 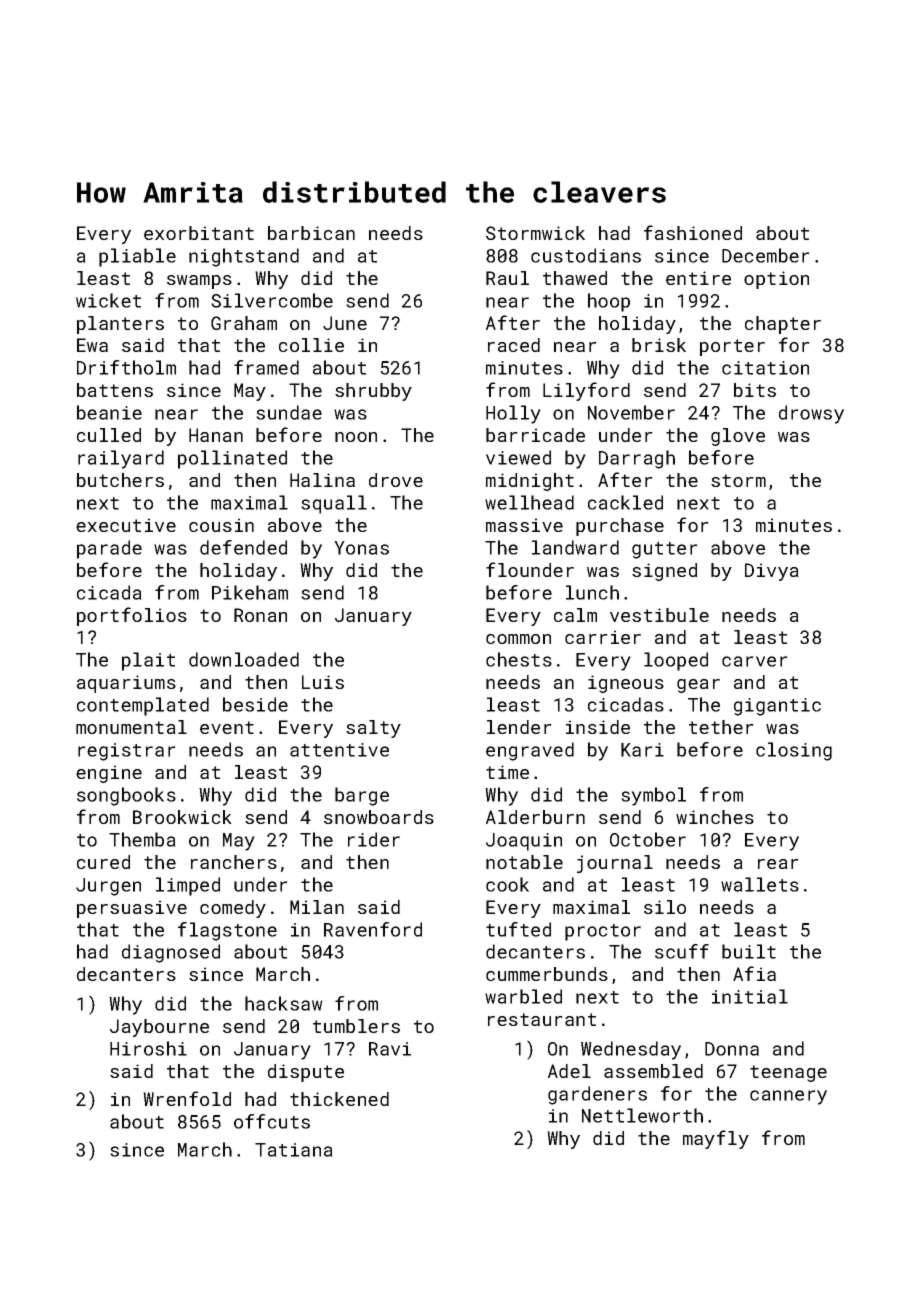 I want to click on ranchers, so click(x=234, y=862).
